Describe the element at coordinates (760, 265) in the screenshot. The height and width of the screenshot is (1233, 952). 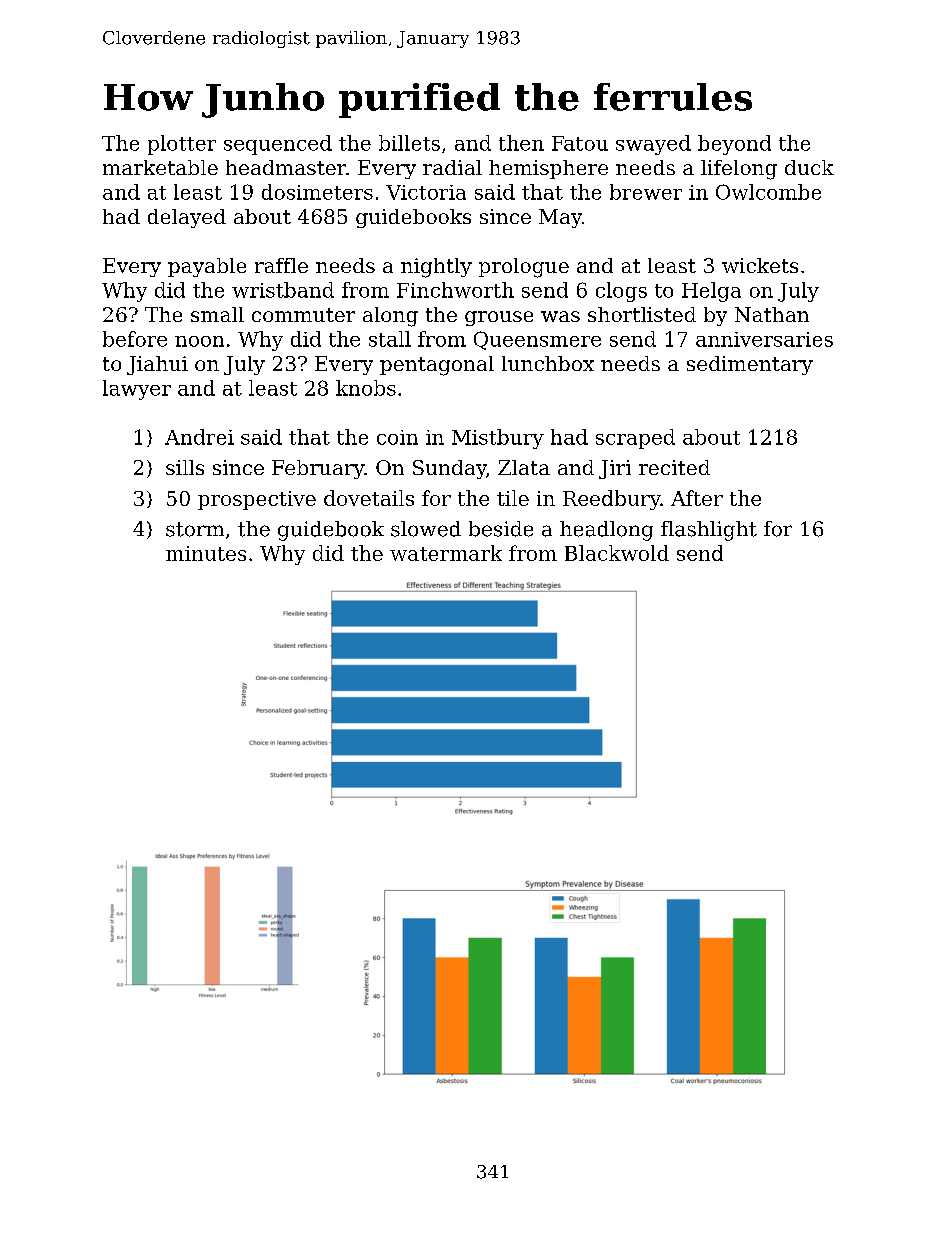
I see `wickets` at that location.
